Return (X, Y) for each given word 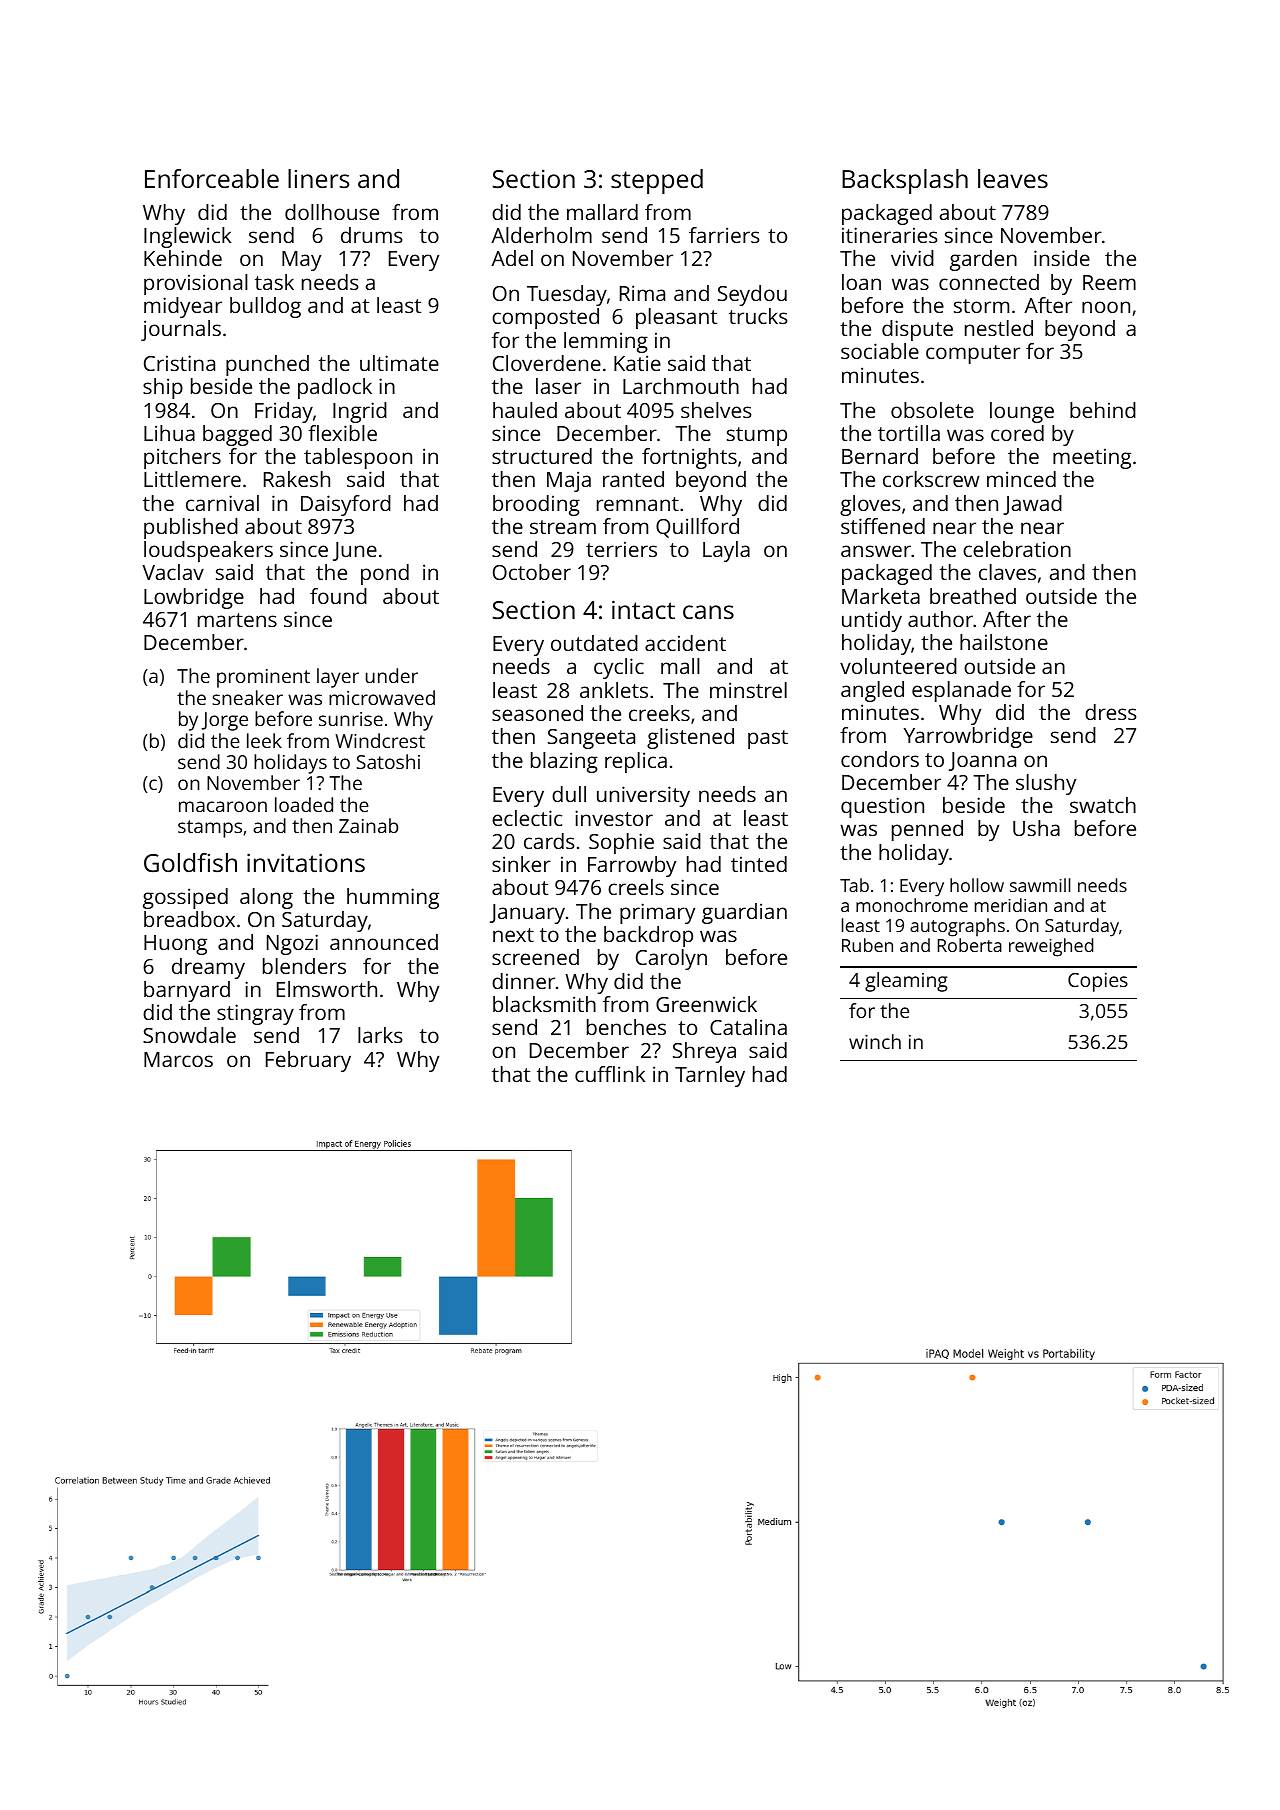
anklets (614, 690)
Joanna (982, 761)
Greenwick (706, 1004)
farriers (724, 235)
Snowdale (189, 1035)
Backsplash (905, 181)
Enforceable (212, 178)
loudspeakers (208, 551)
